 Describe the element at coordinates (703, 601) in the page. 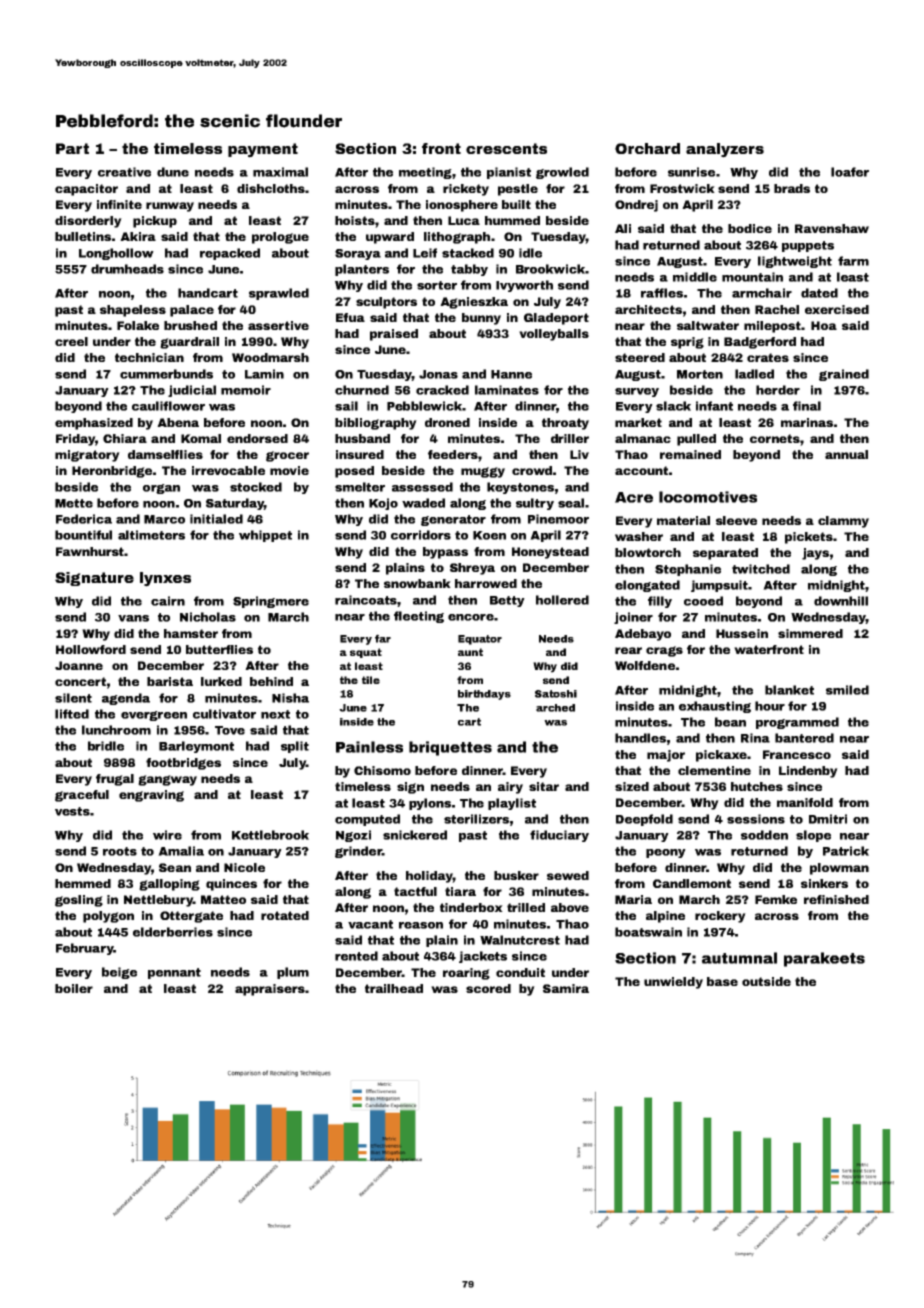

I see `cooed` at that location.
